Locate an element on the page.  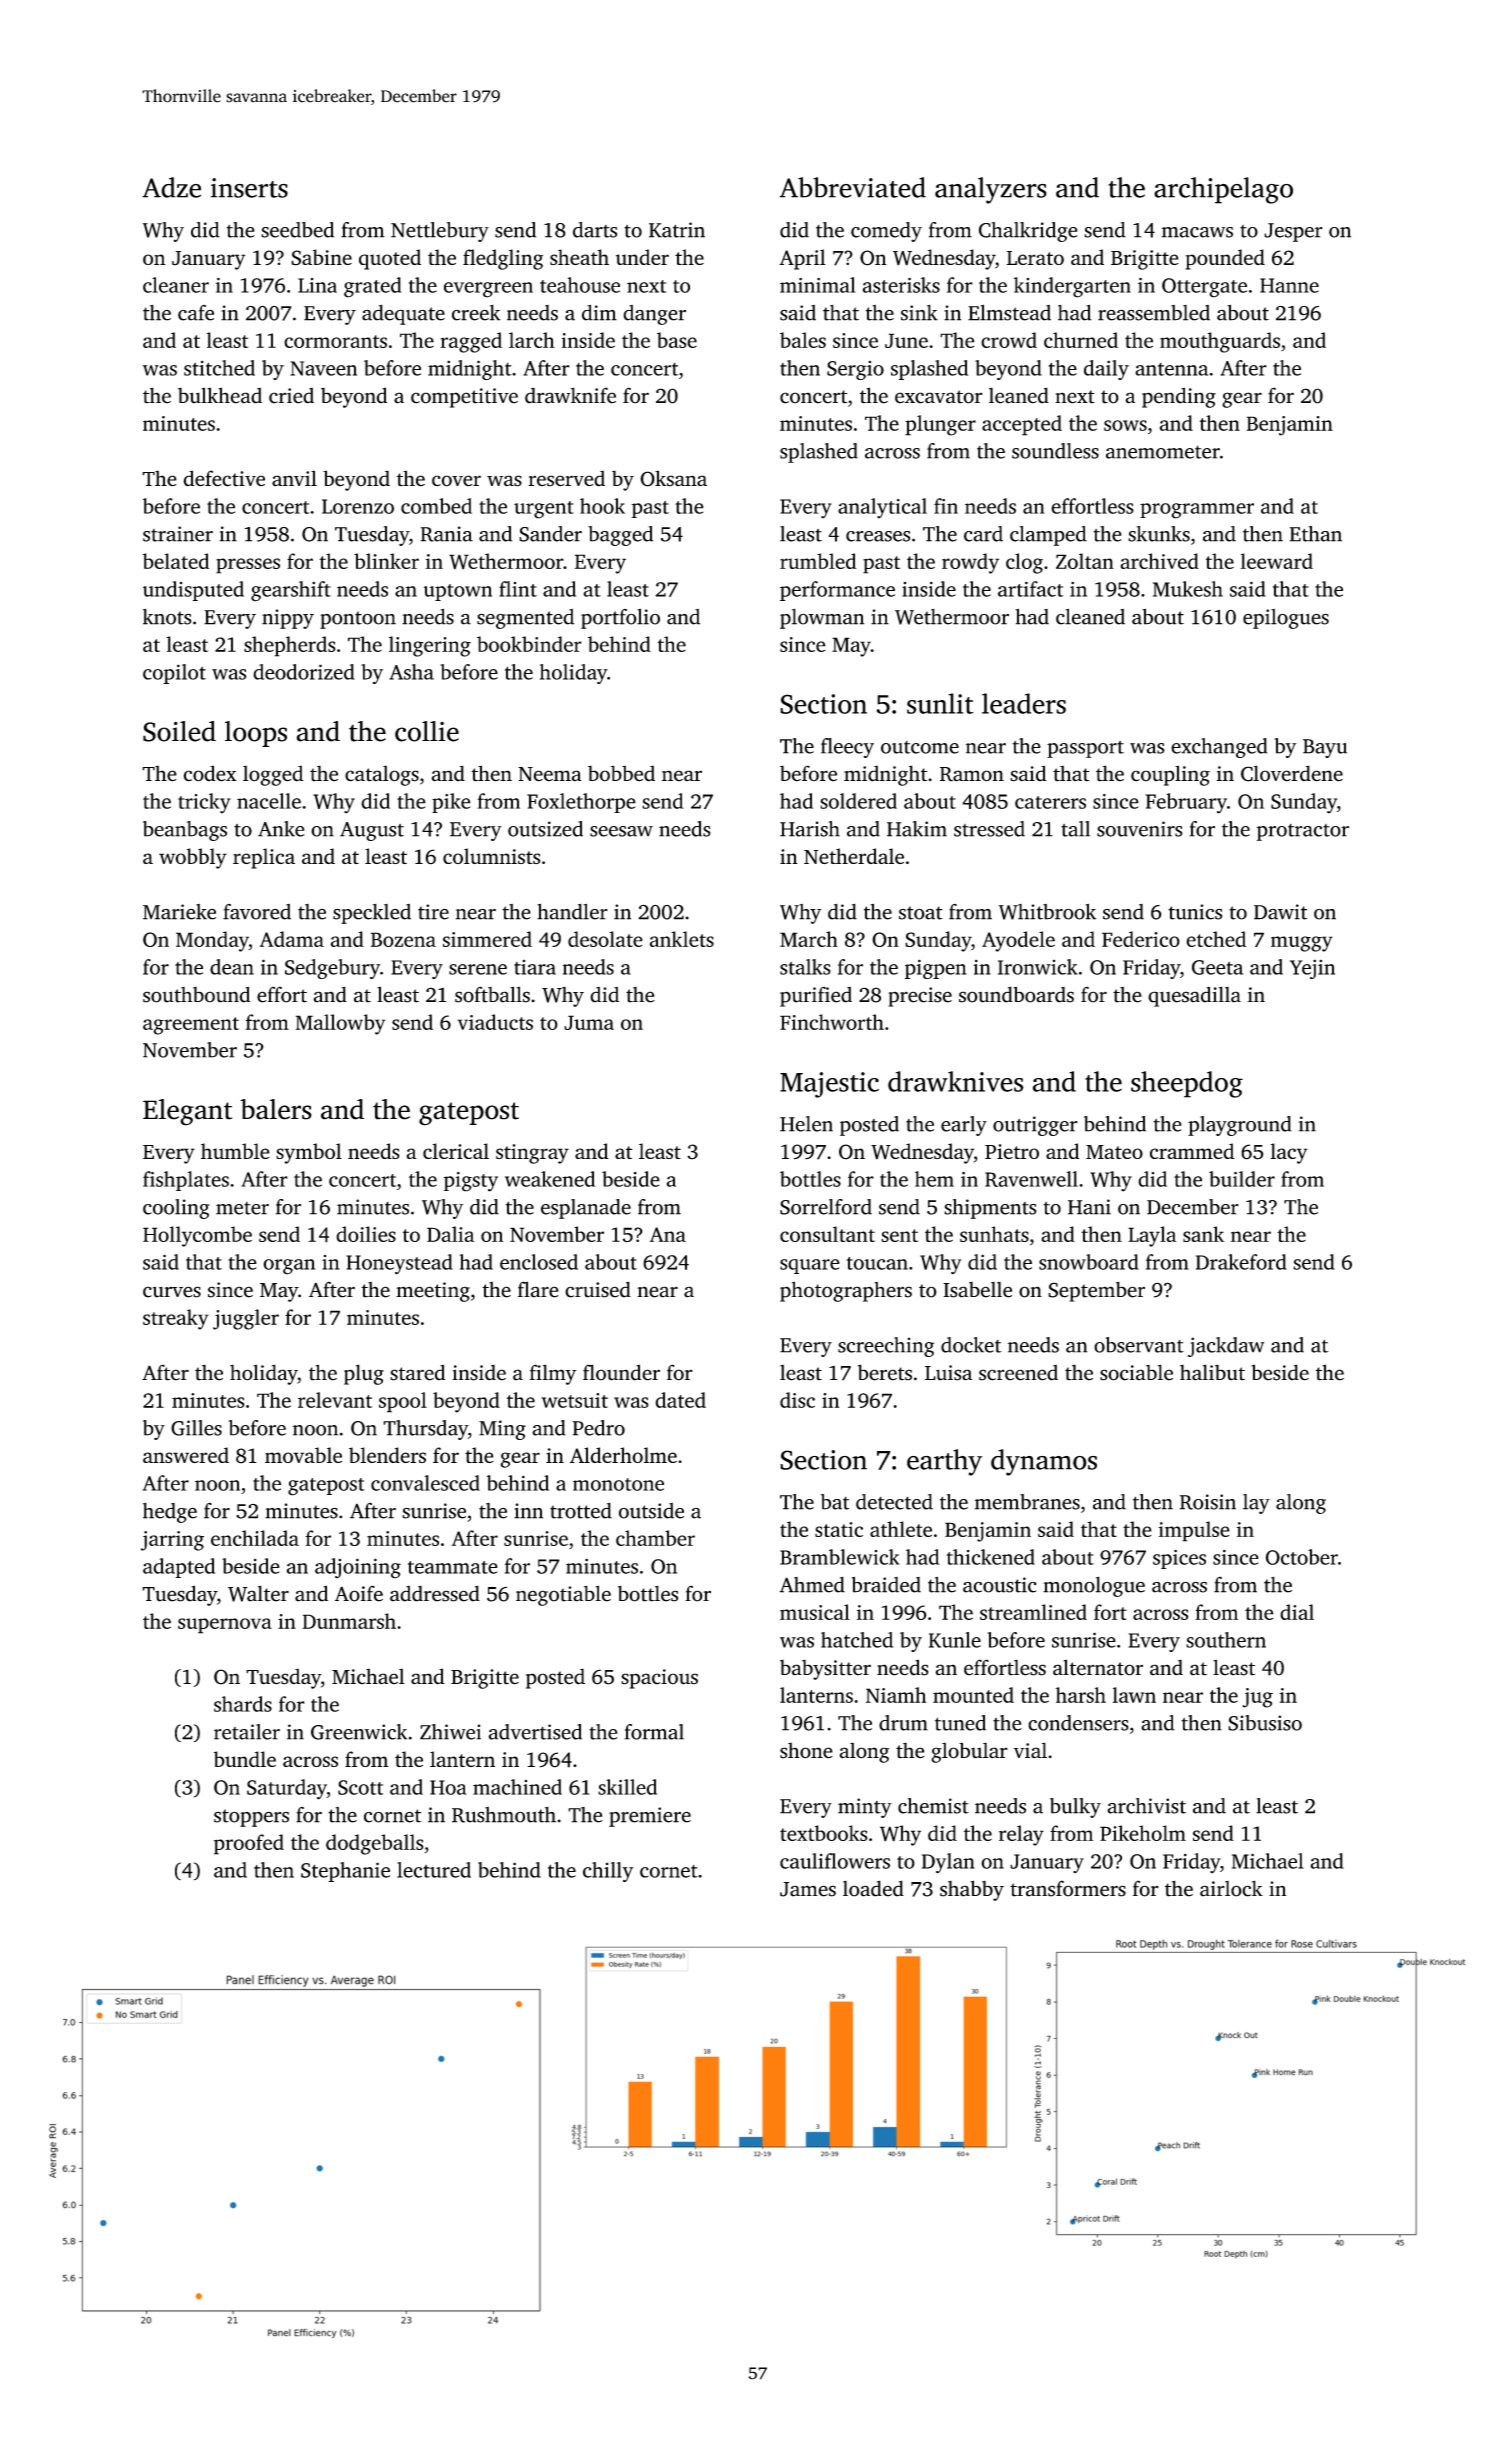
columnists is located at coordinates (491, 856).
